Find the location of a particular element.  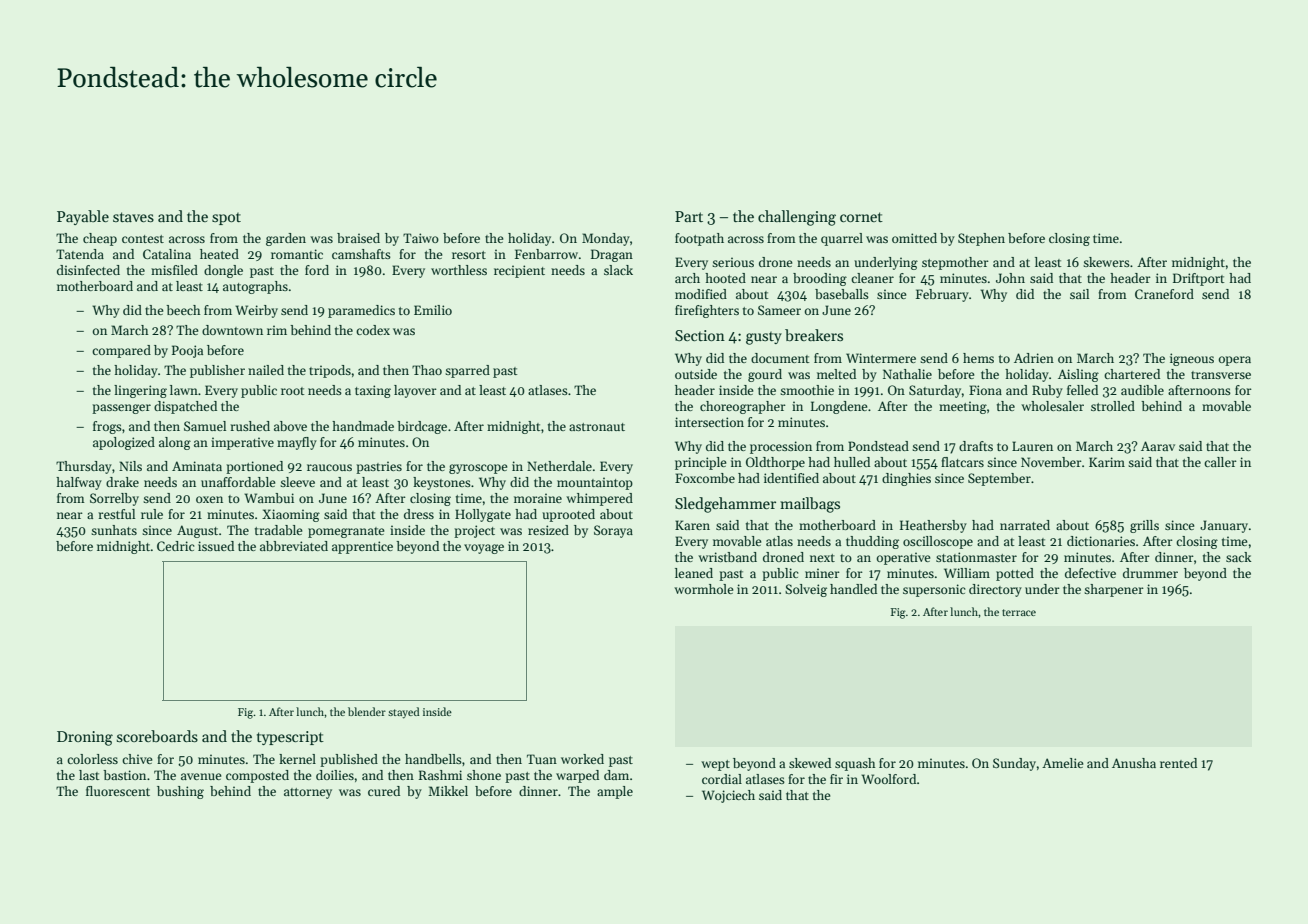

Adrien is located at coordinates (1034, 358).
